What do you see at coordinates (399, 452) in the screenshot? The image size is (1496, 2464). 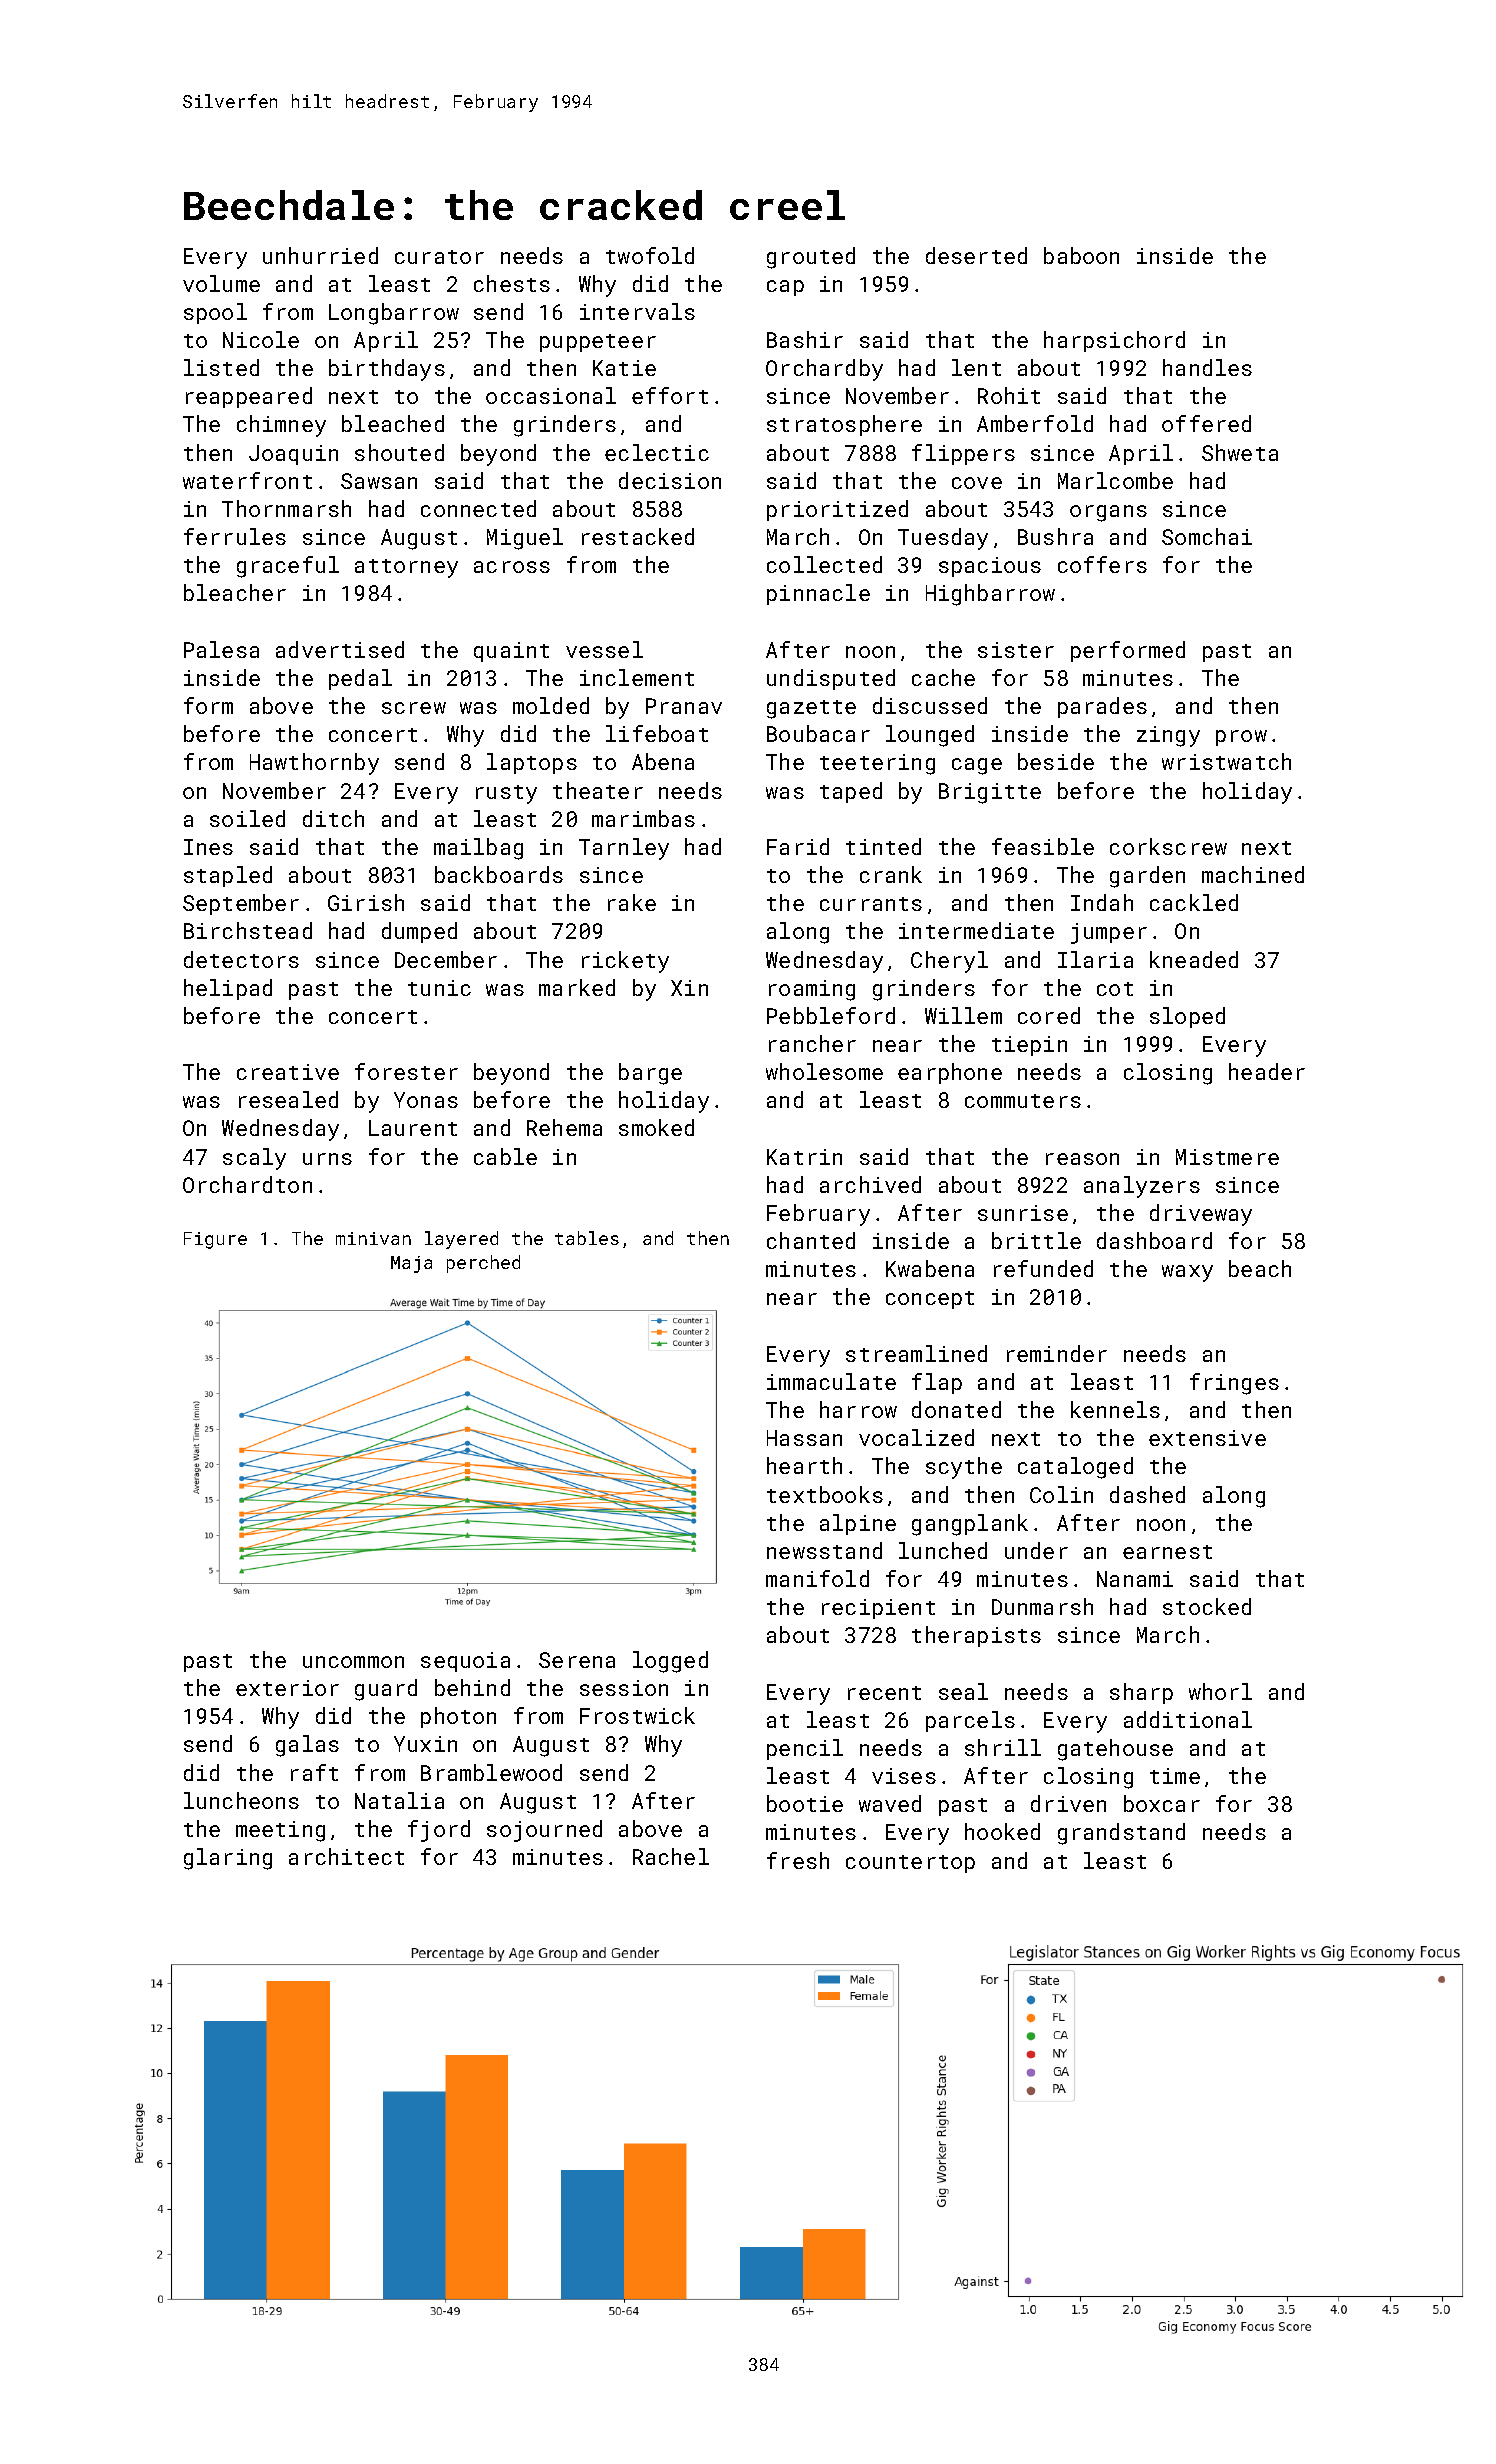 I see `shouted` at bounding box center [399, 452].
